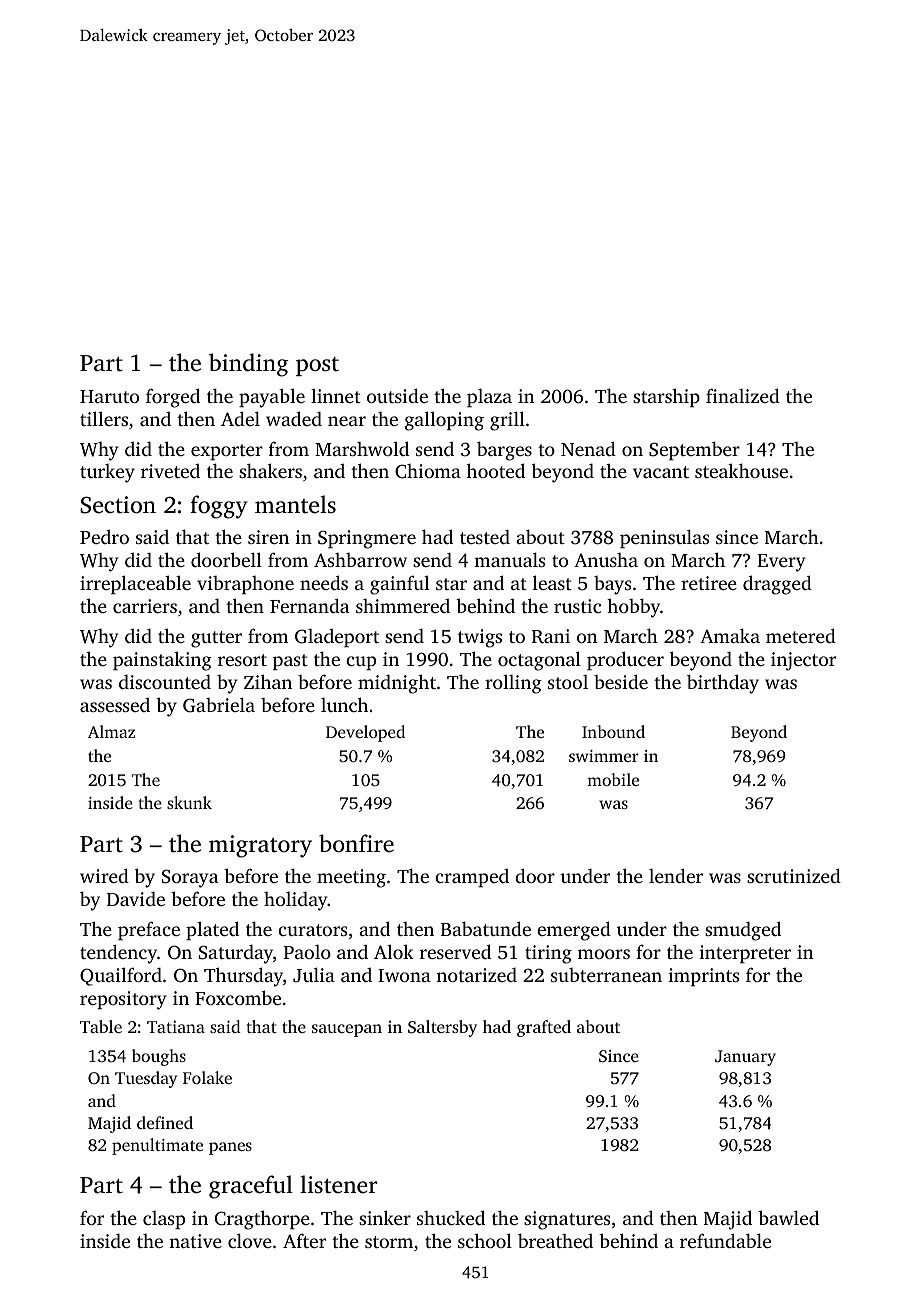 This page has height=1308, width=924. Describe the element at coordinates (111, 731) in the page. I see `Almaz` at that location.
